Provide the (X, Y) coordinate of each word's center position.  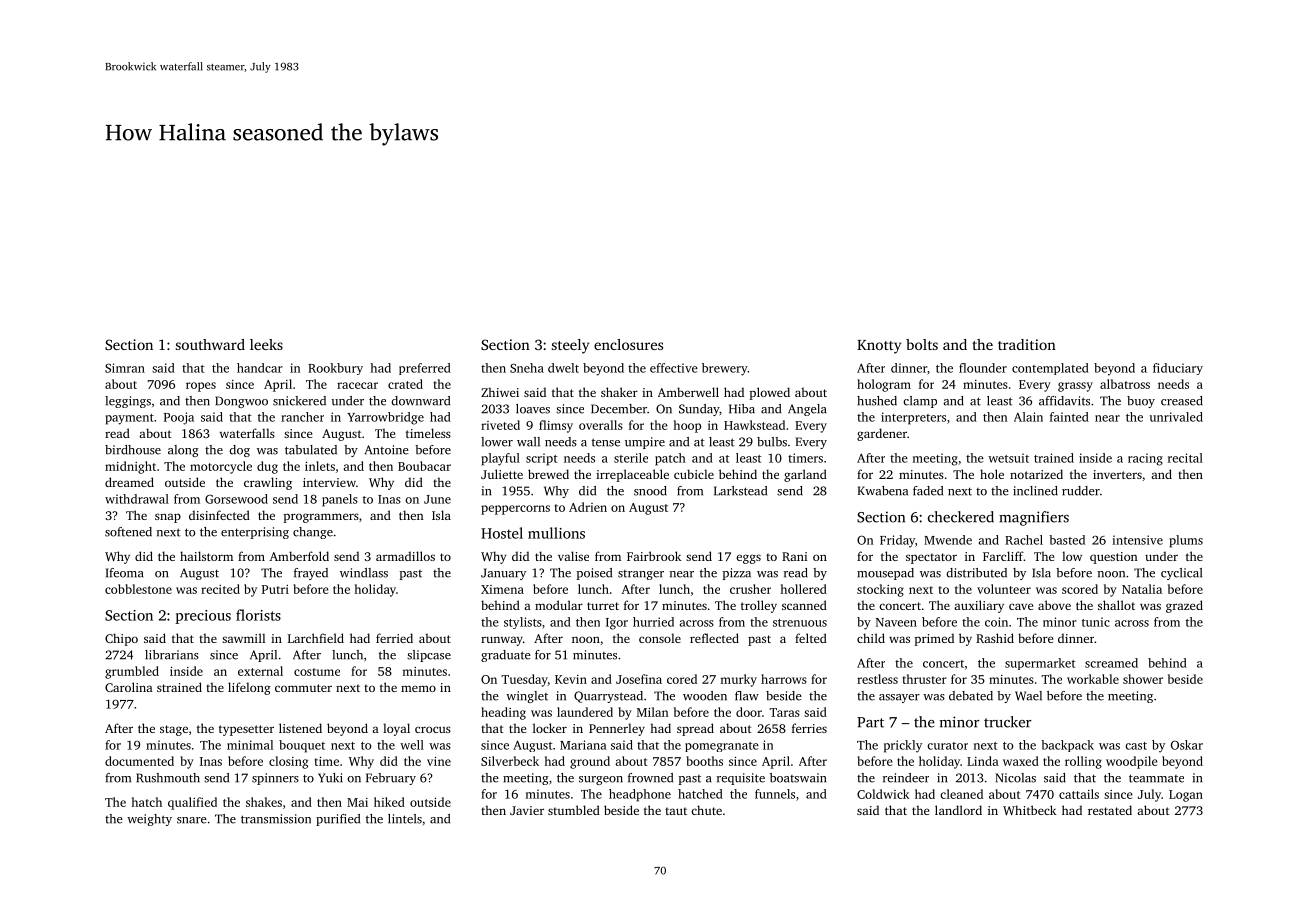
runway (502, 641)
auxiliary (979, 606)
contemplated (1050, 369)
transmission (276, 819)
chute (706, 810)
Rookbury (335, 369)
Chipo (121, 639)
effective (674, 368)
